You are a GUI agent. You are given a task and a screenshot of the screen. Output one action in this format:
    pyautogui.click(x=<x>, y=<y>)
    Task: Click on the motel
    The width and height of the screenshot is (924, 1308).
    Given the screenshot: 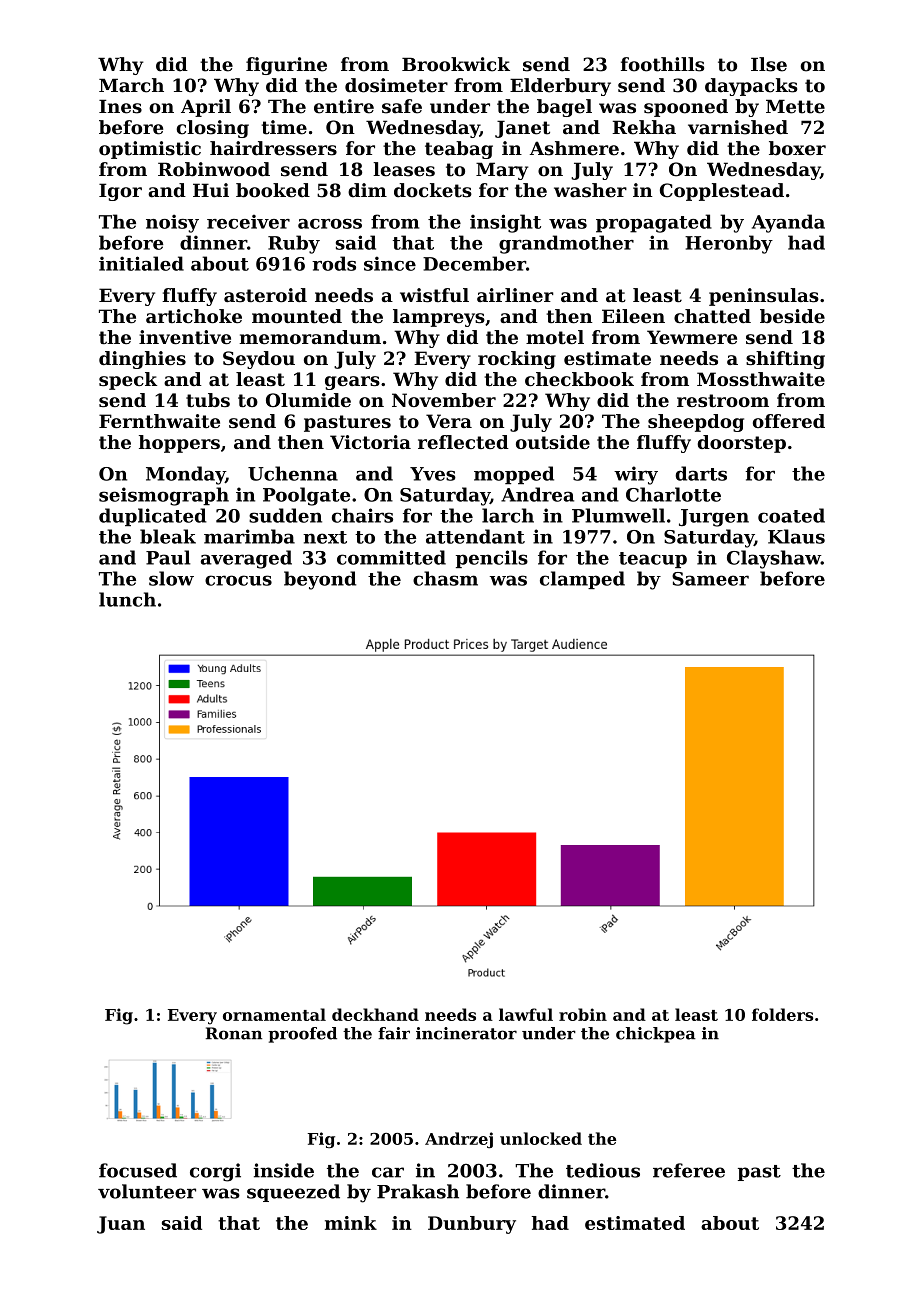 What is the action you would take?
    pyautogui.click(x=555, y=337)
